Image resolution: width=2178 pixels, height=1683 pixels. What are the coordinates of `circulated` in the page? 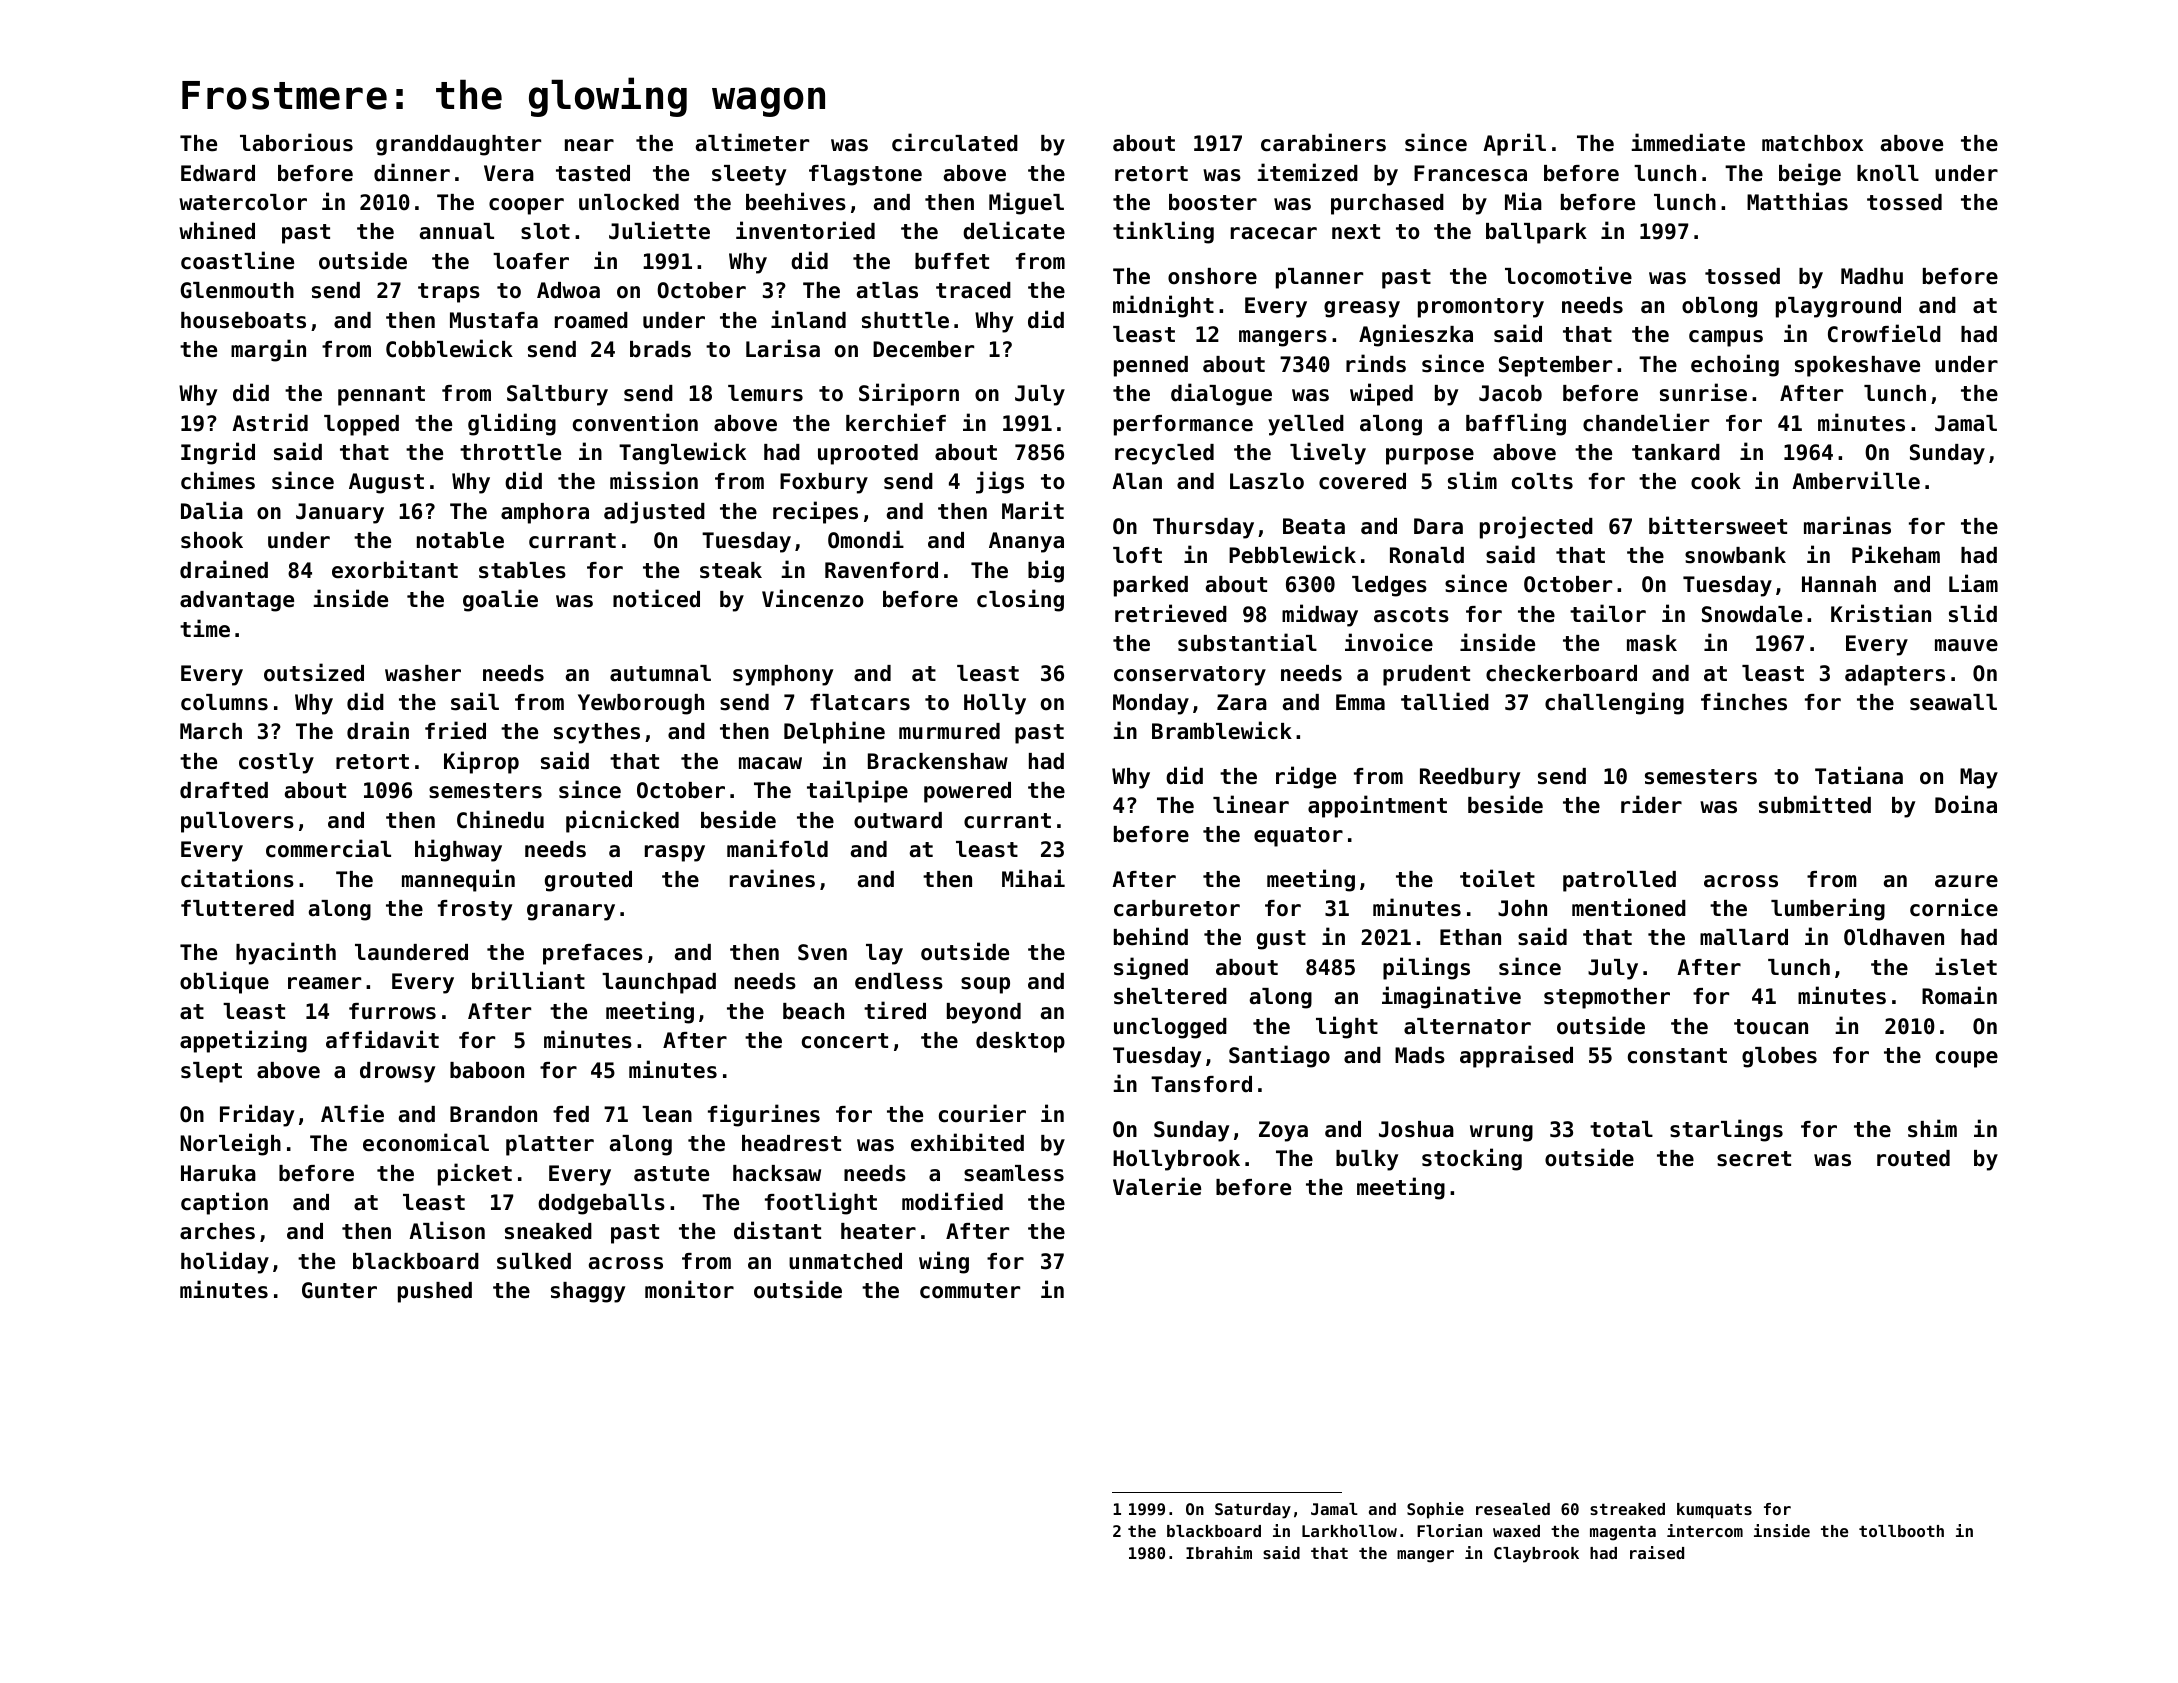 It's located at (955, 142).
